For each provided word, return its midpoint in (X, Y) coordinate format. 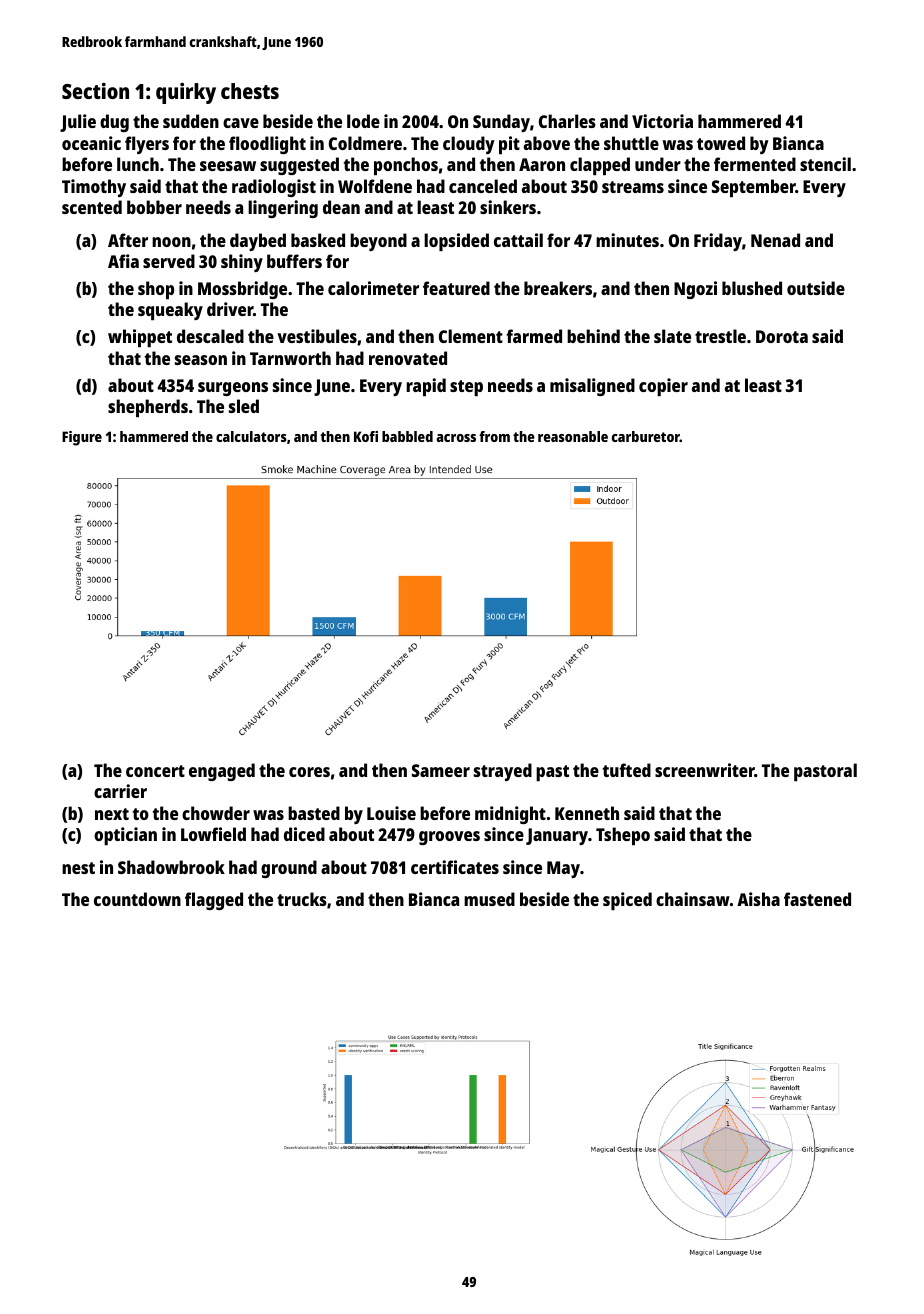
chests (250, 91)
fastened (817, 899)
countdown (137, 899)
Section (95, 91)
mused (489, 899)
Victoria (662, 121)
